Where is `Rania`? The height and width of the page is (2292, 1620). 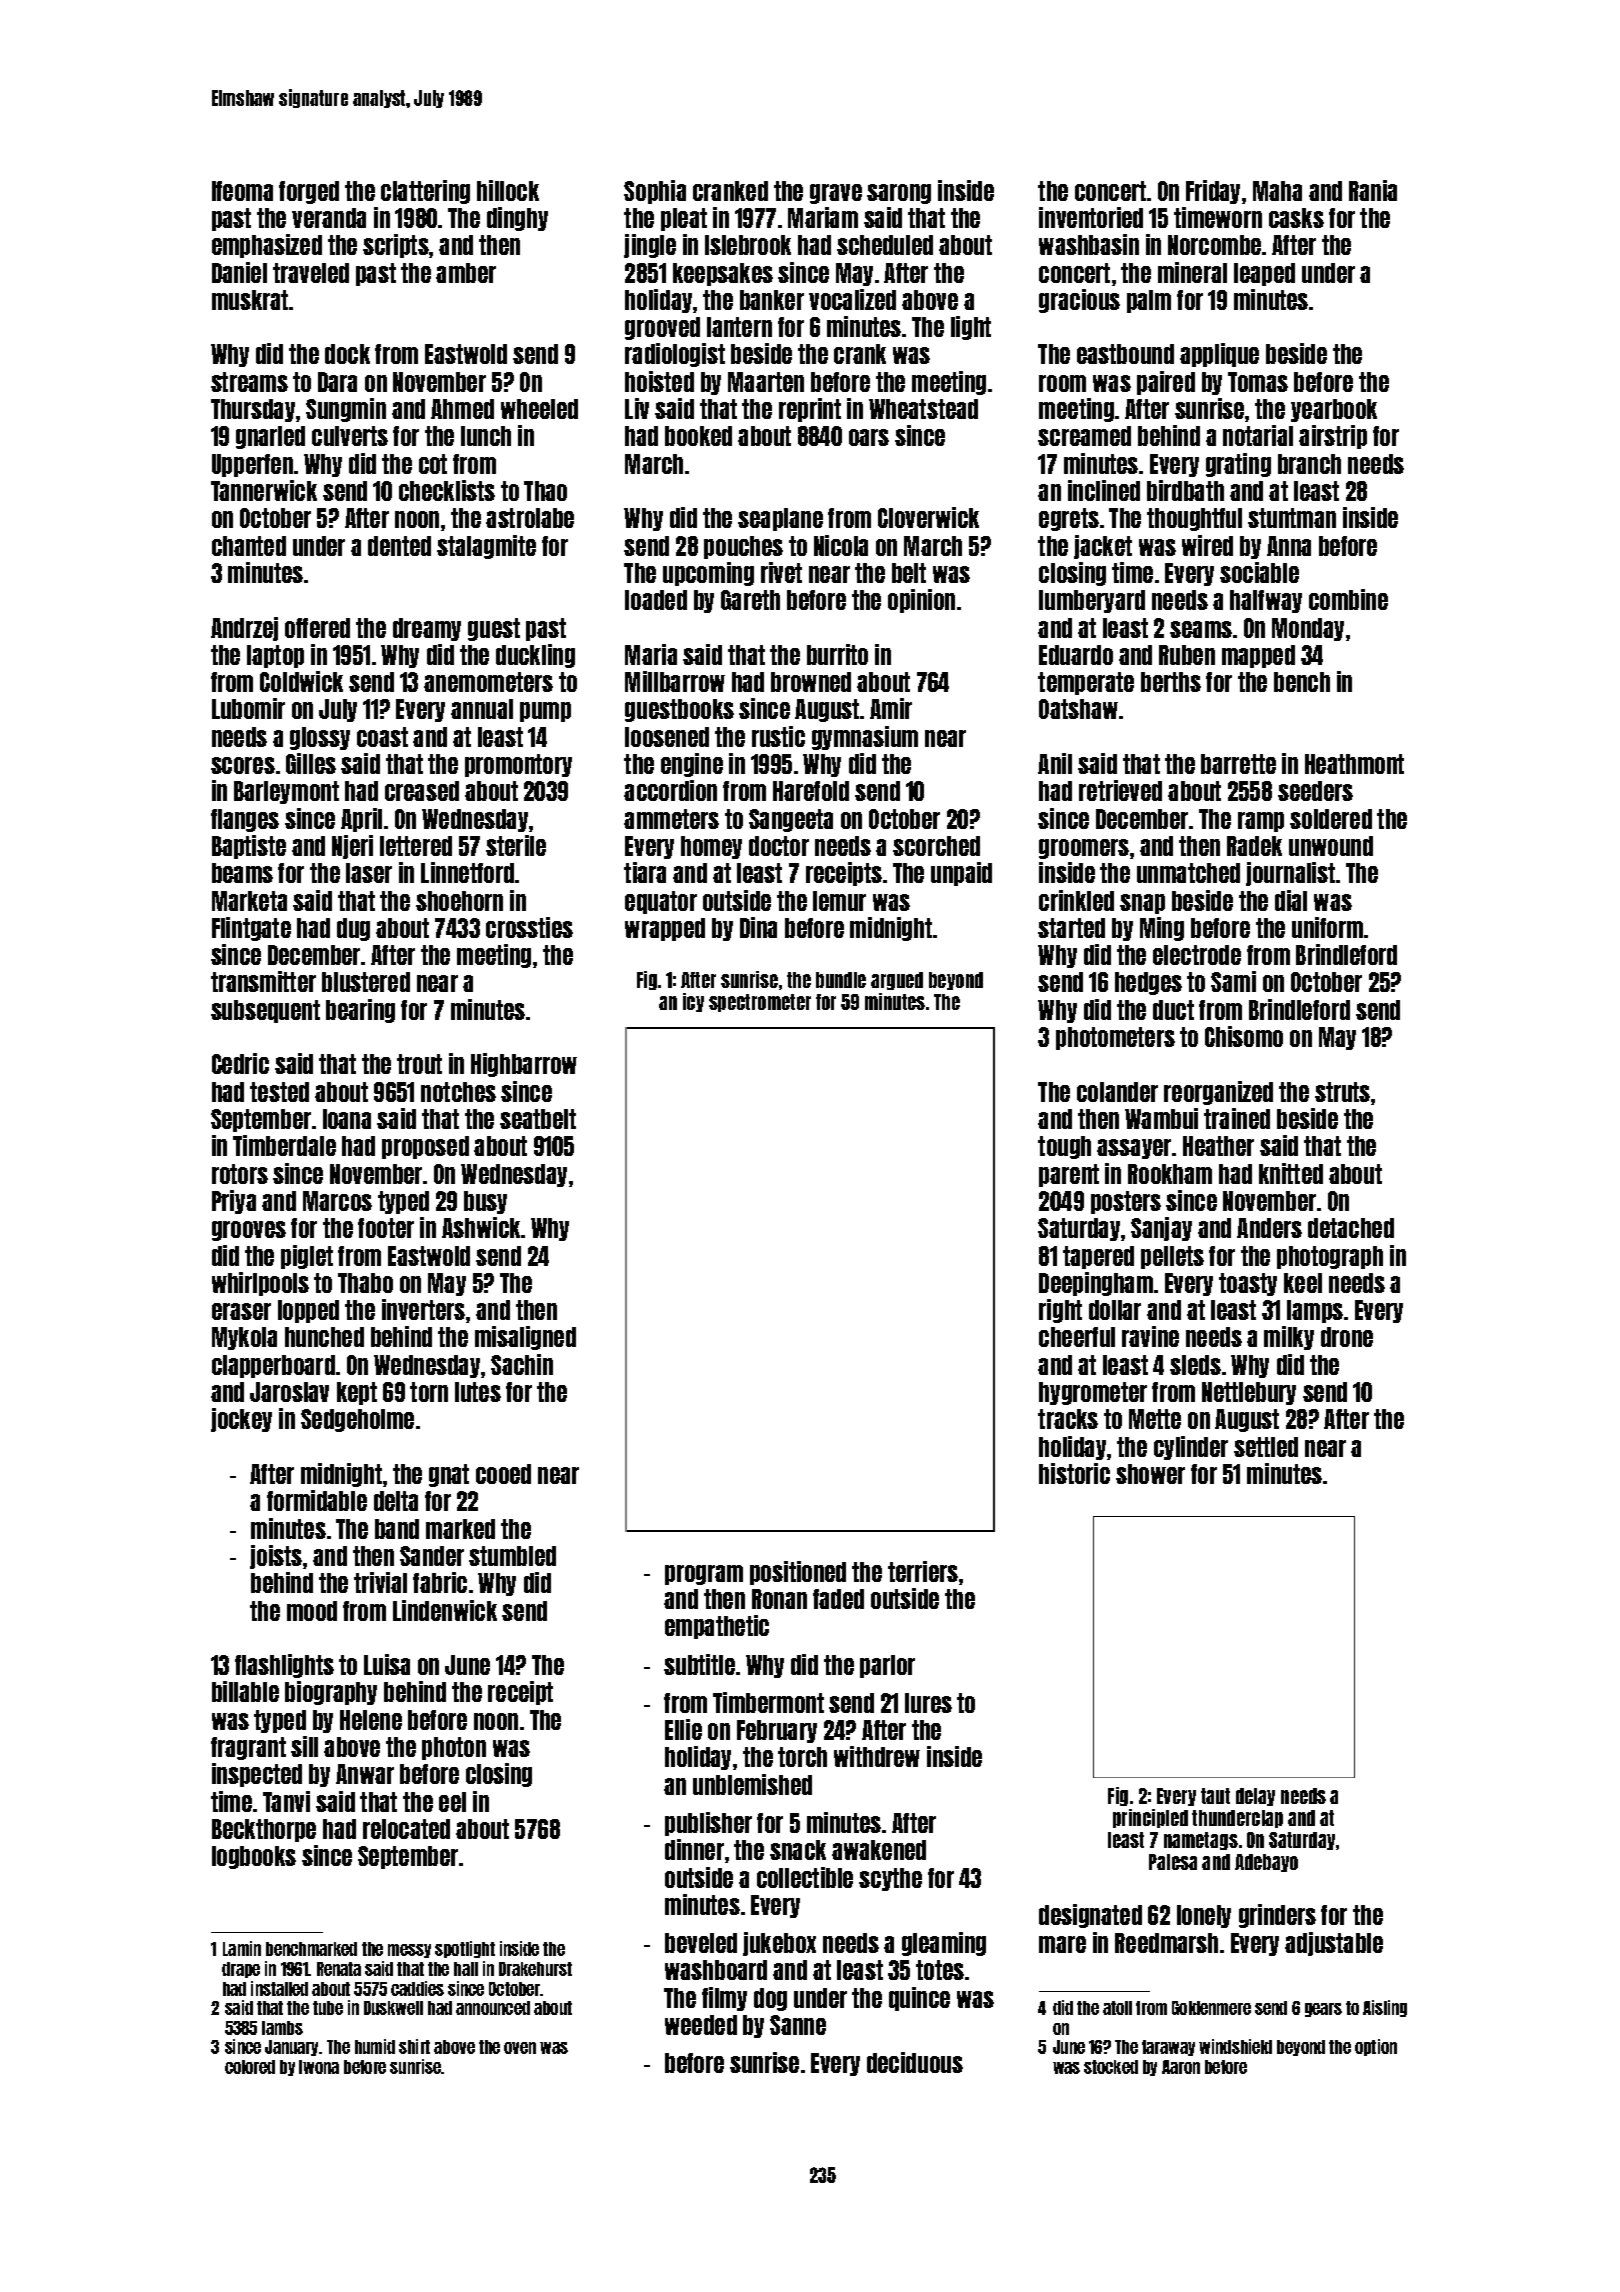
Rania is located at coordinates (1373, 190).
